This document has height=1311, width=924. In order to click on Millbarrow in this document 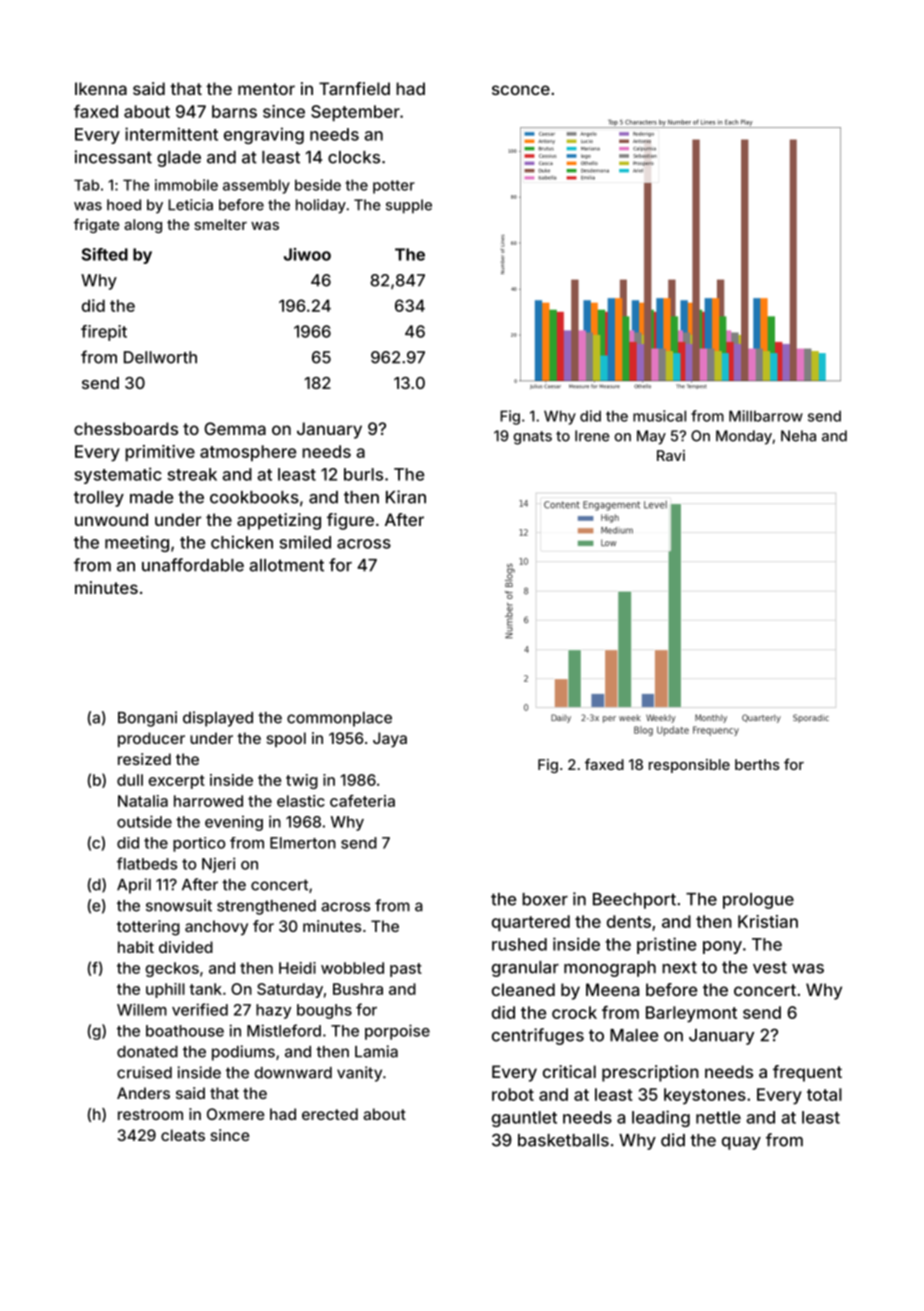, I will do `click(766, 416)`.
